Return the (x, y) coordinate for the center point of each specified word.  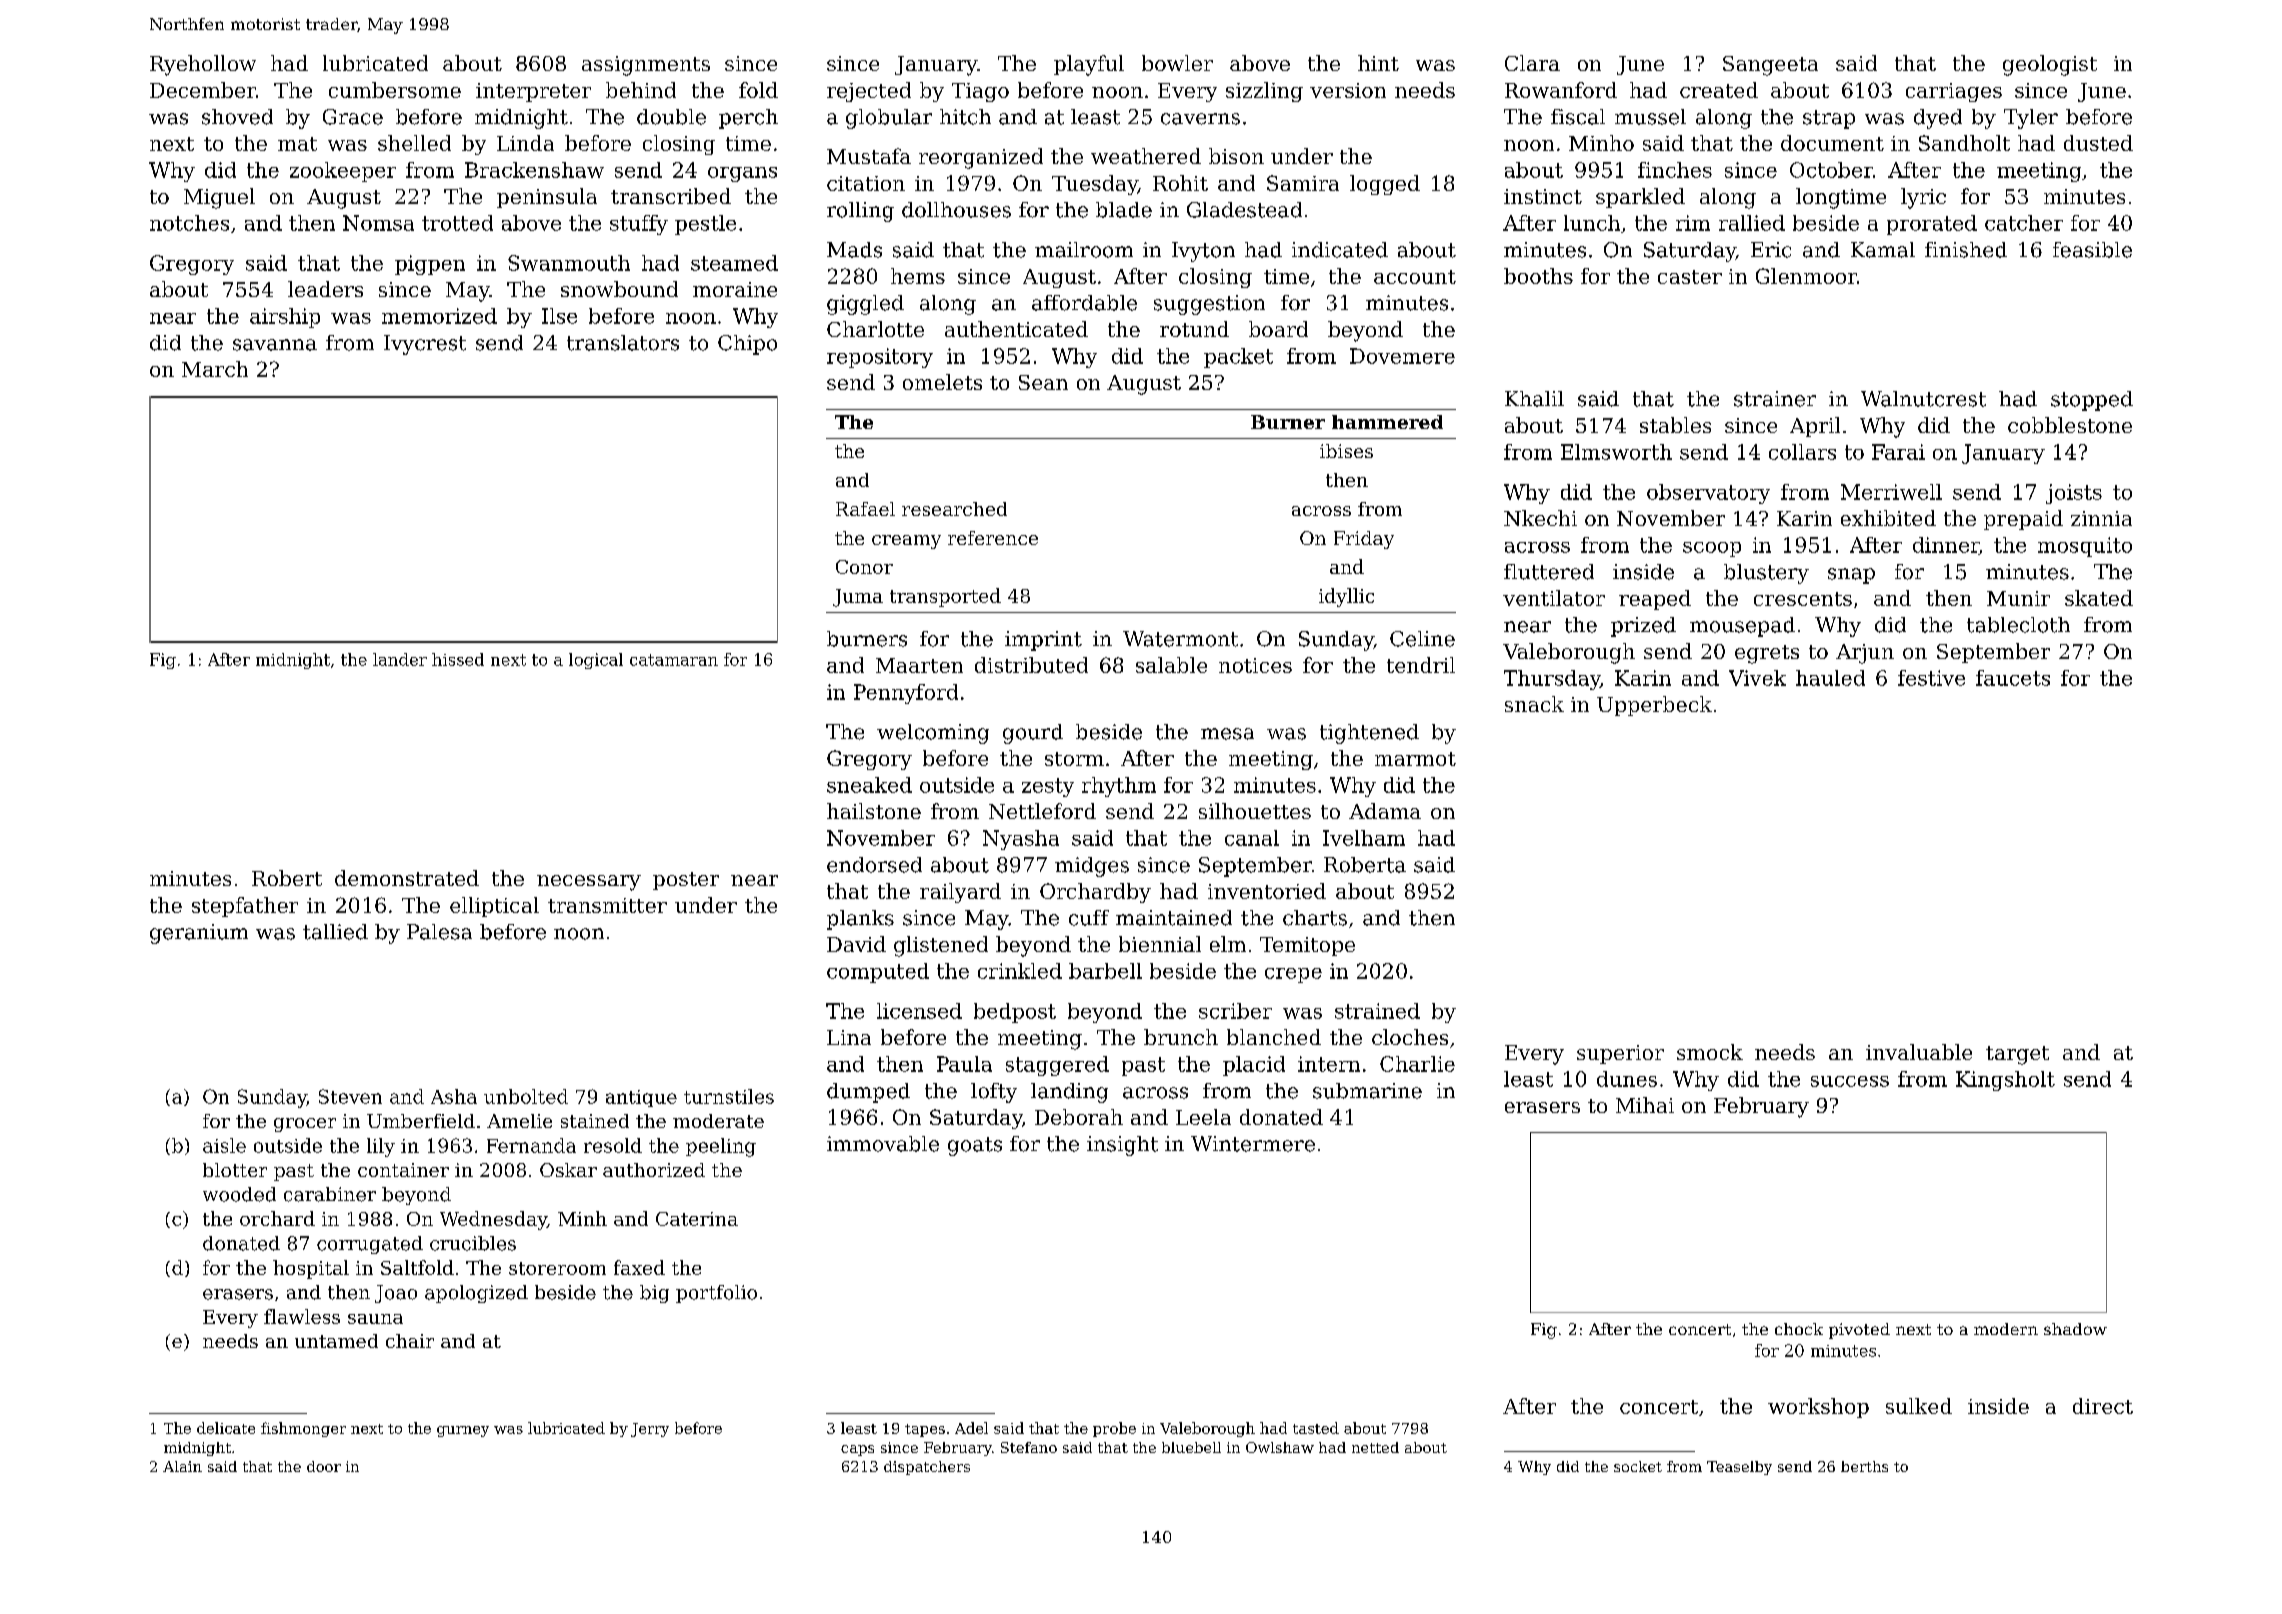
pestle (705, 225)
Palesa (439, 932)
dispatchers (927, 1468)
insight (1122, 1146)
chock (1799, 1329)
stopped (2092, 401)
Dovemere (1402, 356)
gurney (463, 1431)
